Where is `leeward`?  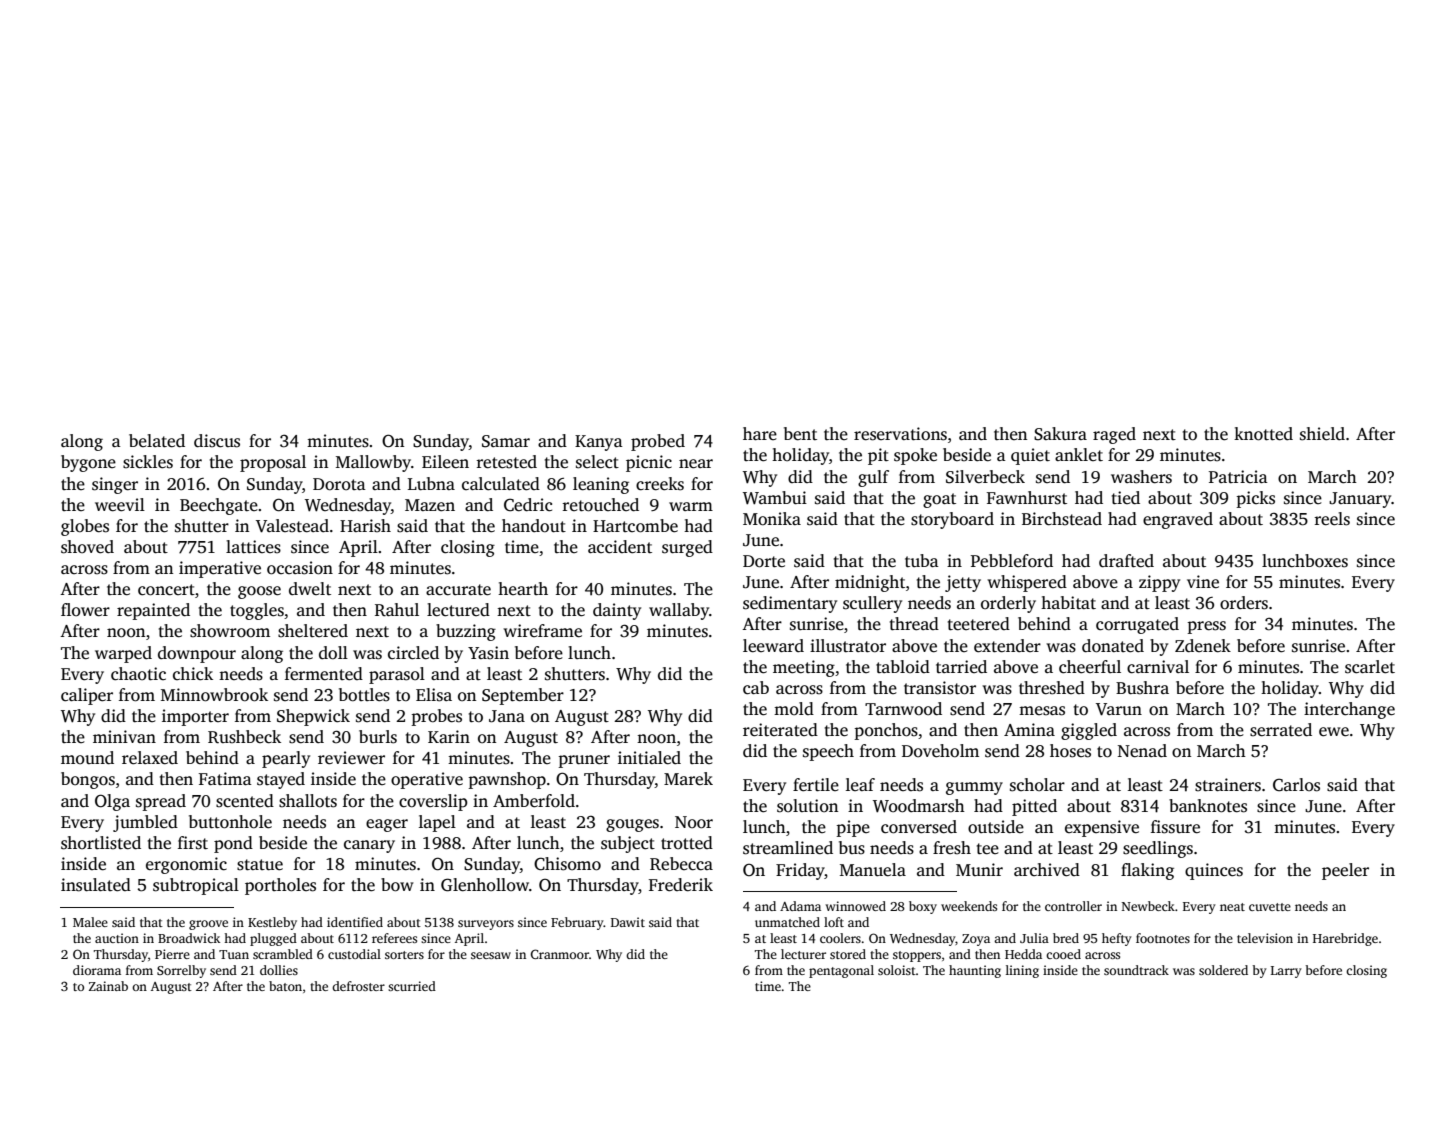
leeward is located at coordinates (773, 646).
